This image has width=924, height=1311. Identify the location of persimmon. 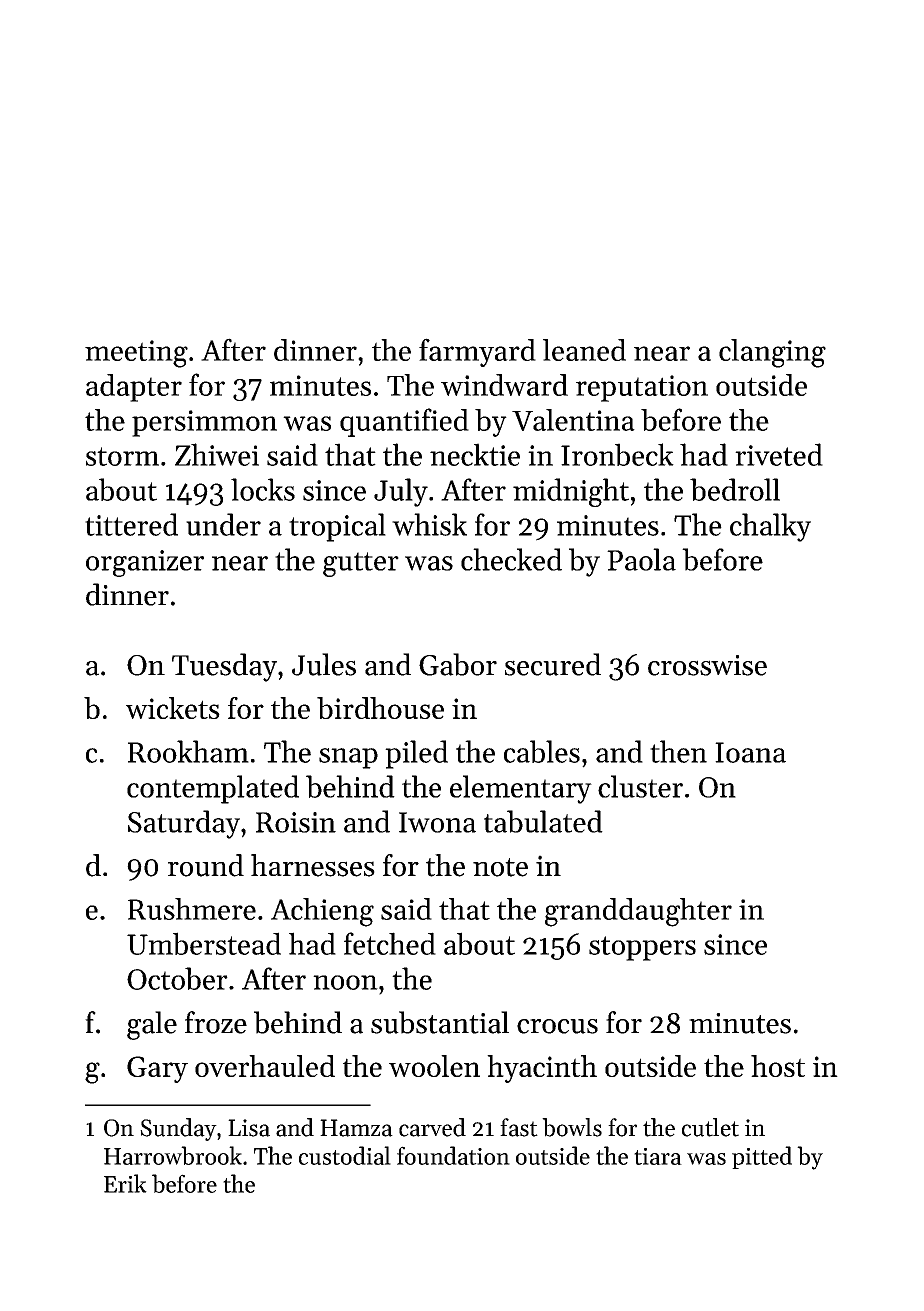
(204, 423).
